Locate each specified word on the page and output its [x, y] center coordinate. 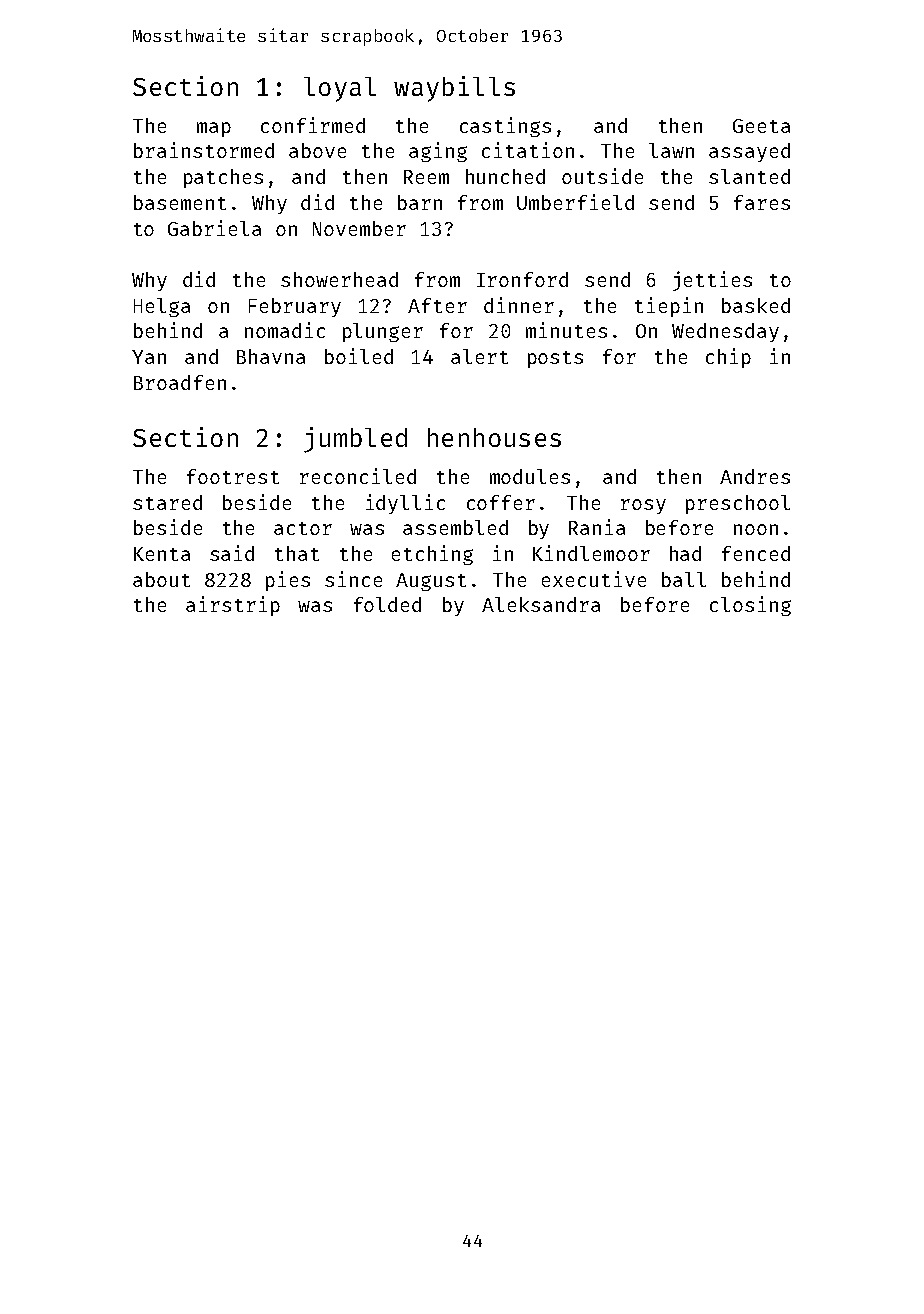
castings [505, 127]
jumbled [355, 440]
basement [180, 202]
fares [762, 202]
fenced [756, 553]
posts [555, 359]
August [431, 582]
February [295, 307]
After [437, 305]
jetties [712, 281]
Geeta [761, 126]
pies [288, 581]
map [214, 129]
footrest [233, 476]
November [359, 228]
